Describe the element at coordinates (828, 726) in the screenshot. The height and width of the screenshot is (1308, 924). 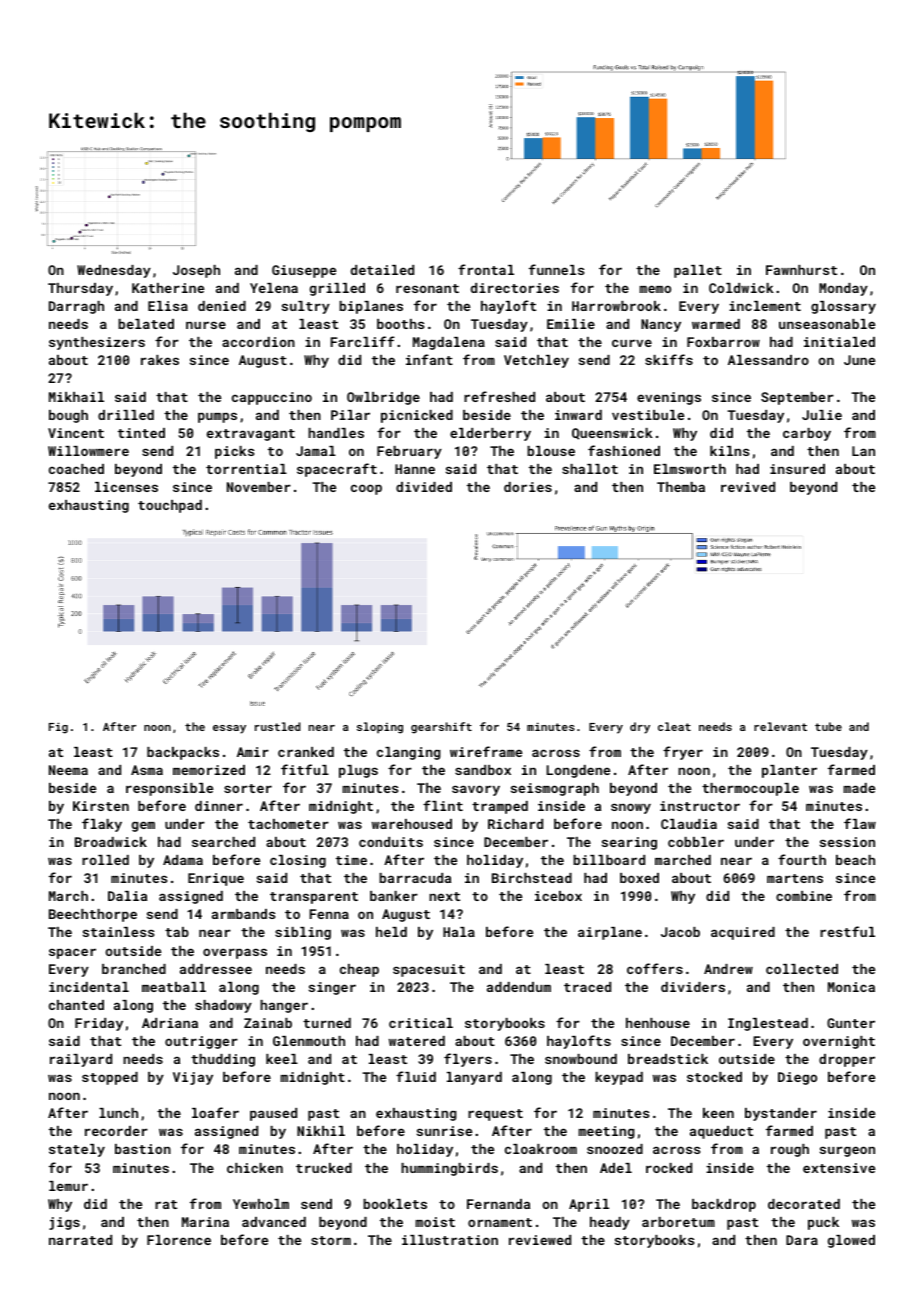
I see `tube` at that location.
